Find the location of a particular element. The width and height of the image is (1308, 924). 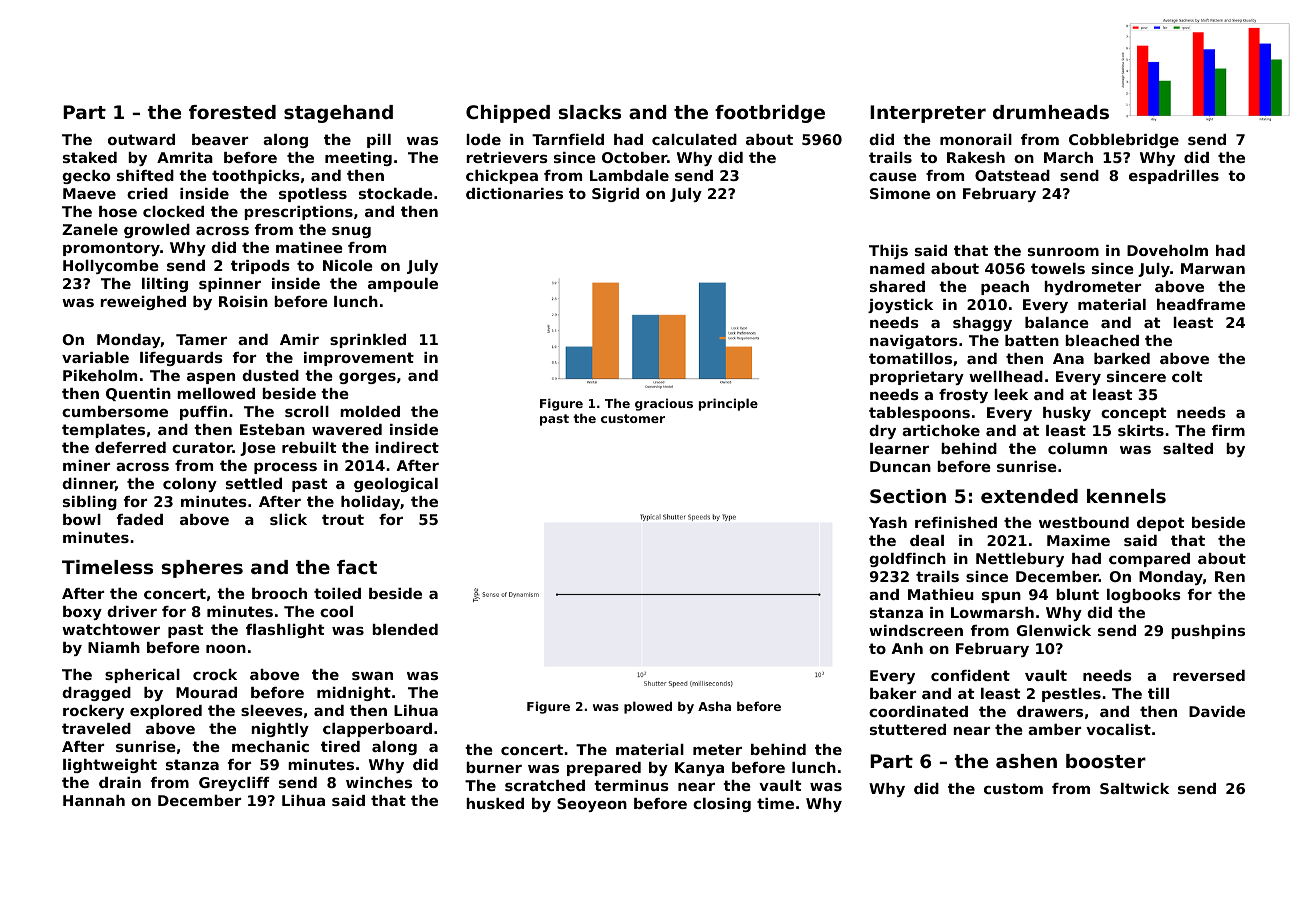

Zanele is located at coordinates (90, 229).
